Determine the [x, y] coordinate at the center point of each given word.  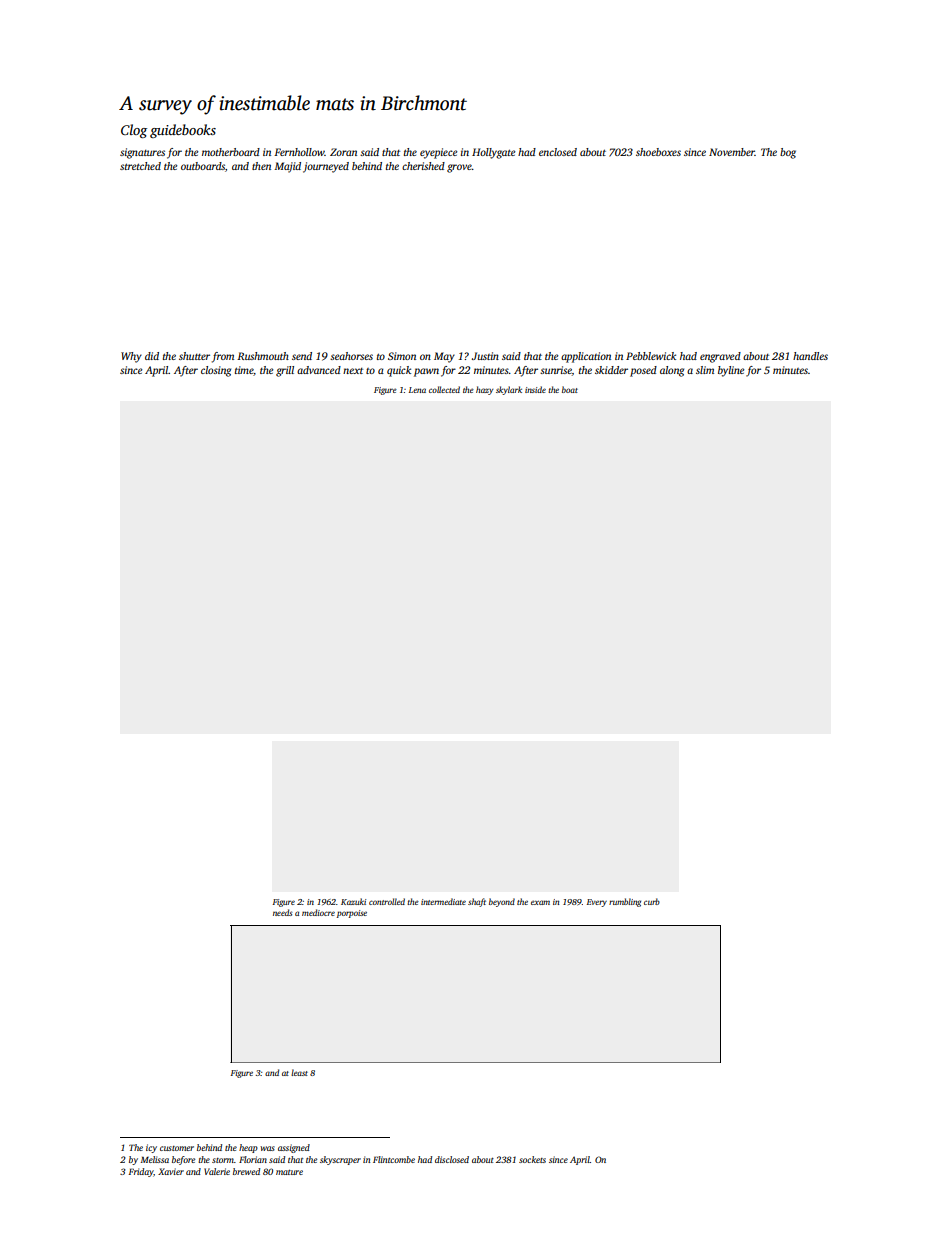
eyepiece [438, 153]
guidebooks [183, 131]
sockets [532, 1159]
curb [652, 901]
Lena [417, 390]
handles [810, 356]
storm [223, 1160]
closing [216, 371]
